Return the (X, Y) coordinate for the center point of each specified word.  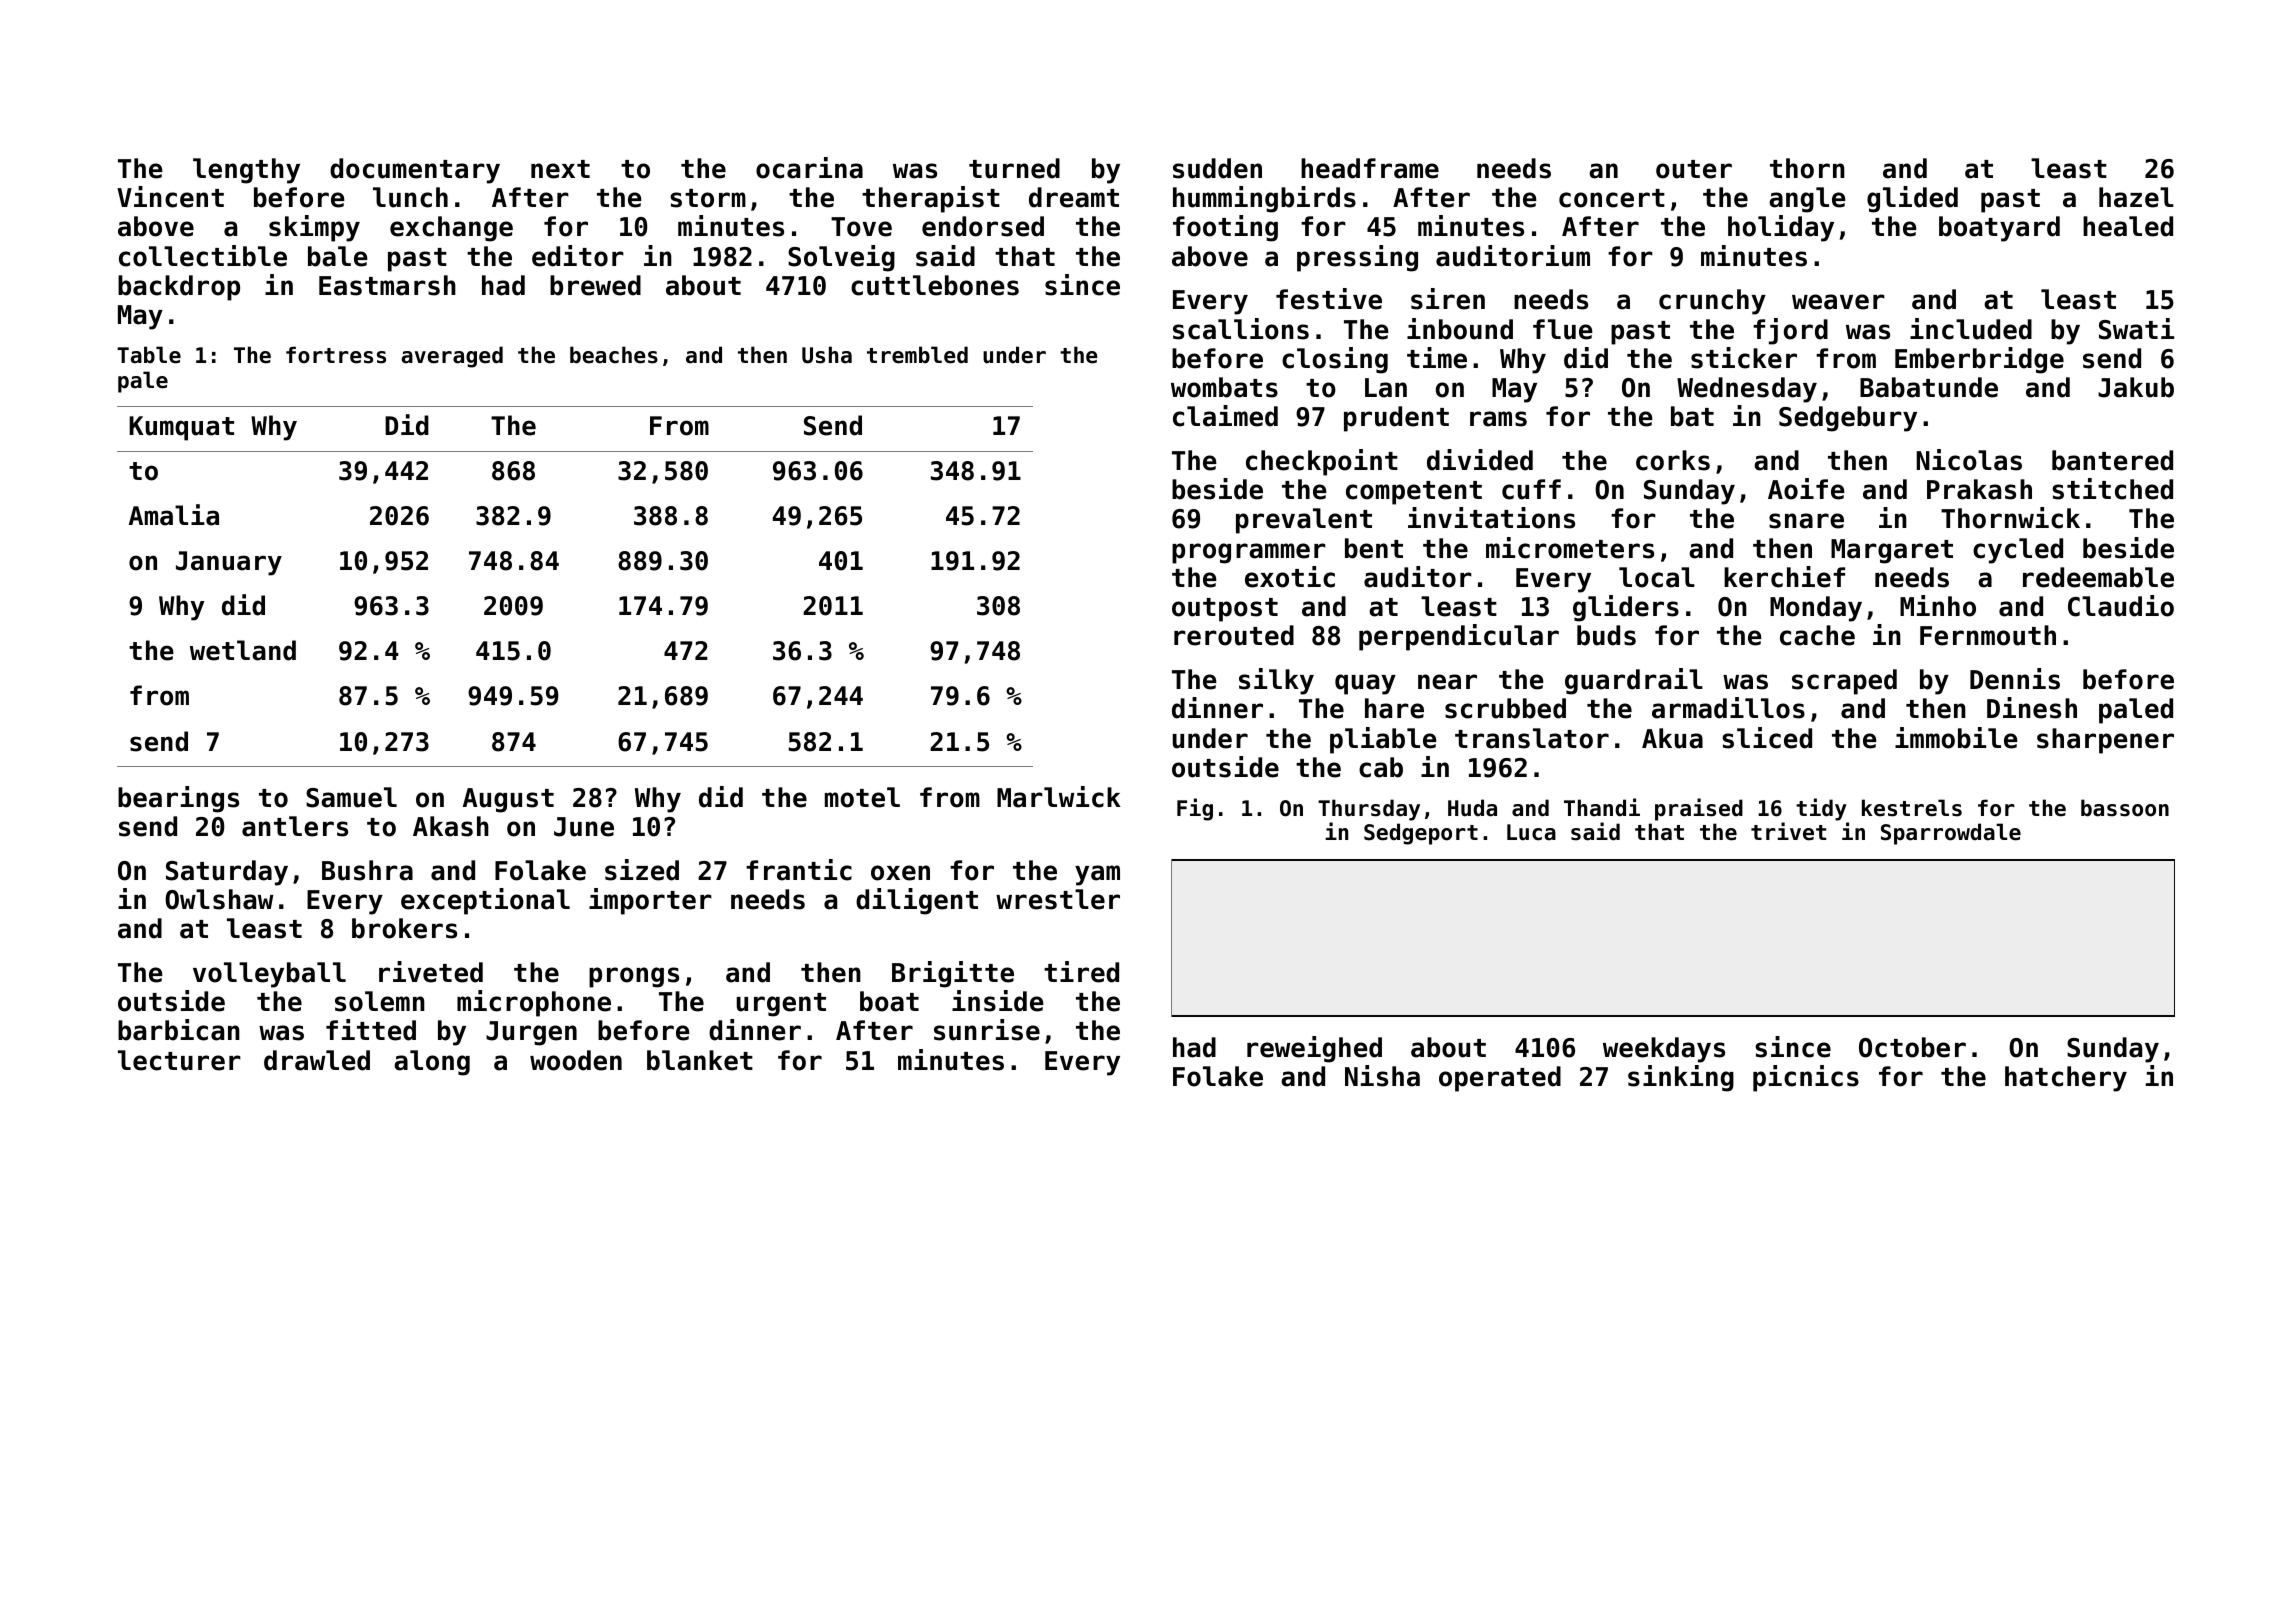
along (432, 1063)
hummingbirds (1264, 199)
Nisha (1382, 1076)
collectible (203, 256)
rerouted (1234, 635)
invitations (1491, 518)
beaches (614, 355)
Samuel (351, 797)
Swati (2136, 329)
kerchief (1784, 577)
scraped (1844, 682)
